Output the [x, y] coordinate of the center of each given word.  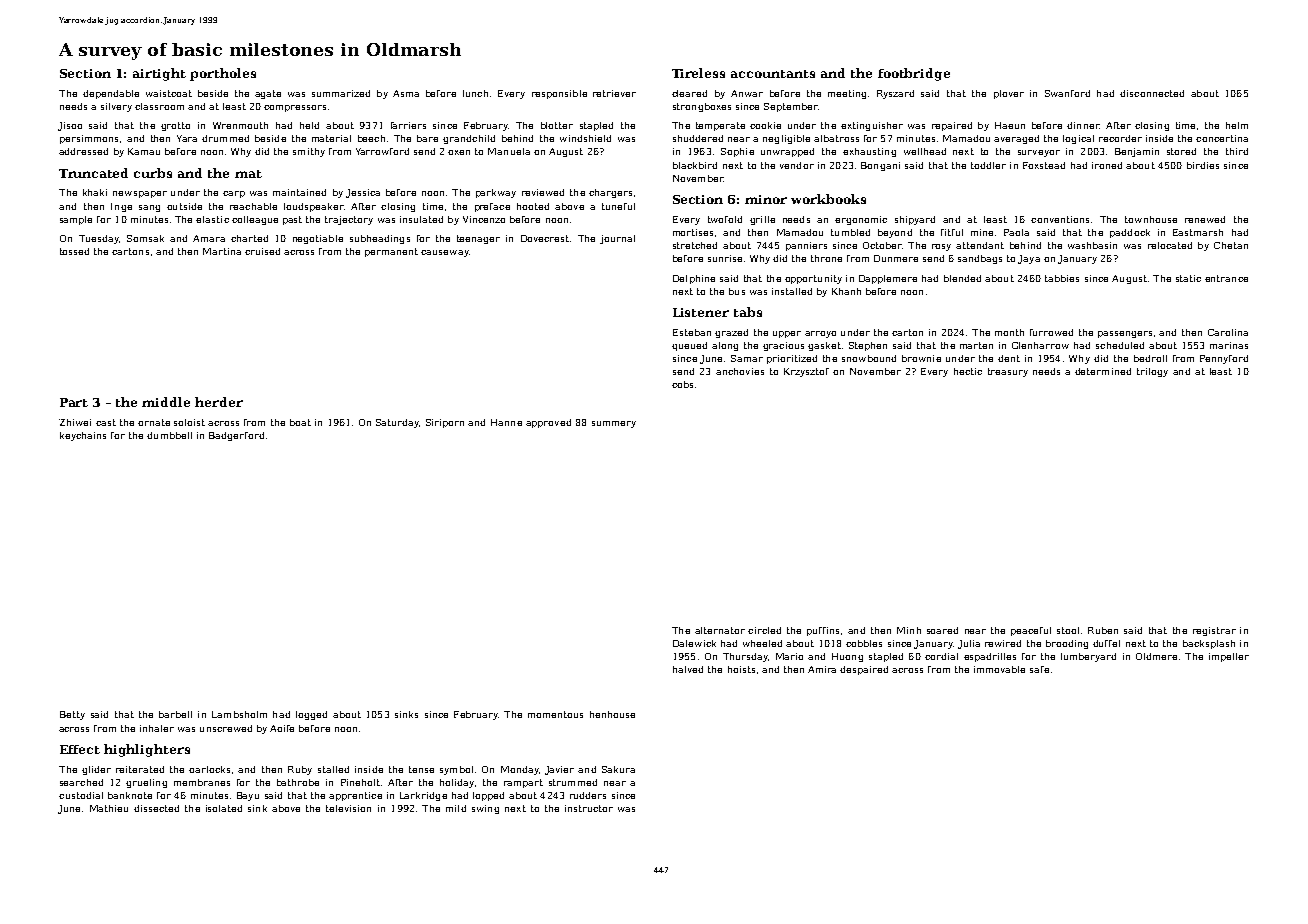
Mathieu [109, 808]
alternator [720, 630]
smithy [309, 152]
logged [311, 715]
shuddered [698, 138]
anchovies [740, 371]
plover [1009, 94]
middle [166, 402]
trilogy [1152, 372]
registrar [1214, 631]
